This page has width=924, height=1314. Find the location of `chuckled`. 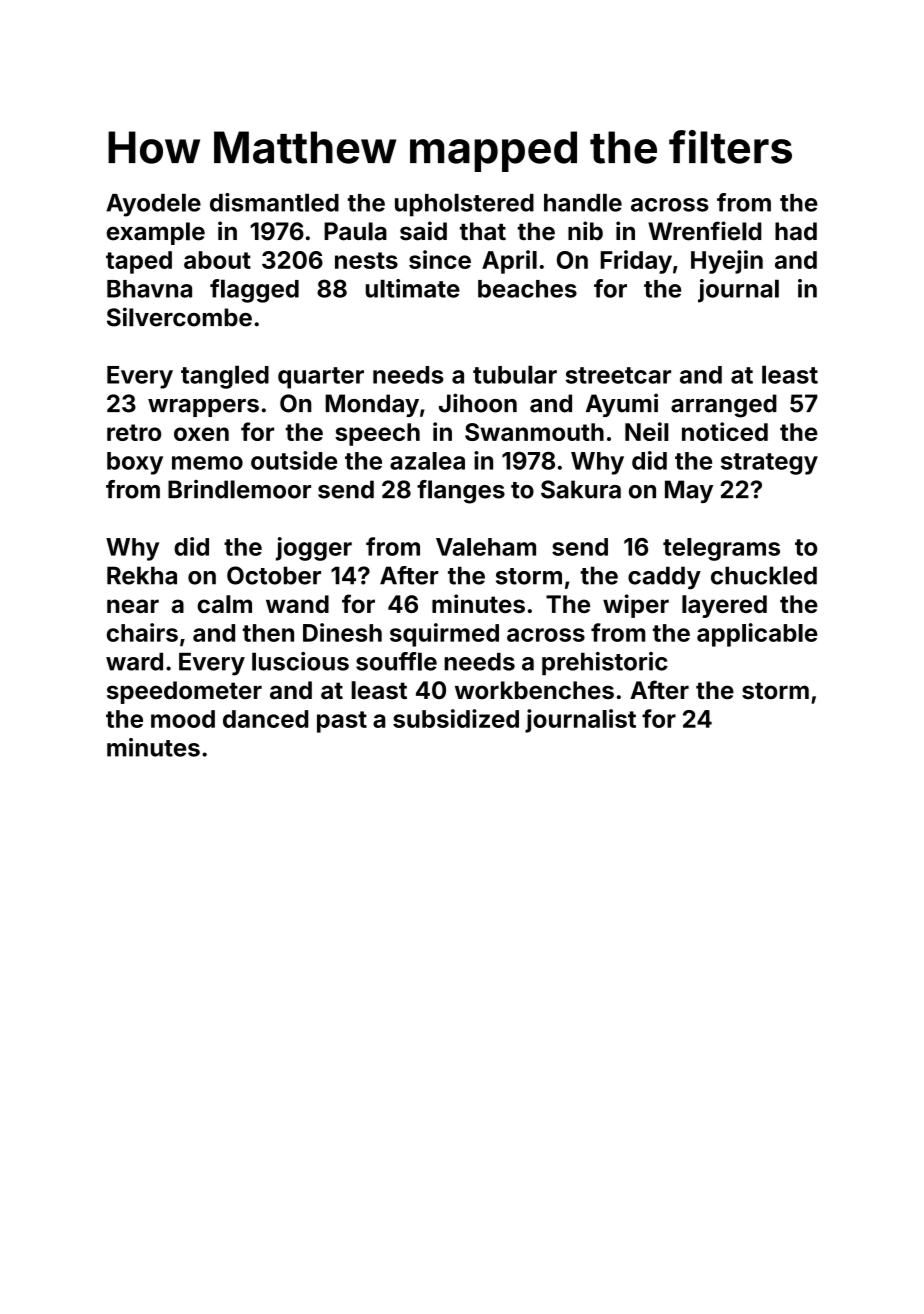

chuckled is located at coordinates (764, 575).
